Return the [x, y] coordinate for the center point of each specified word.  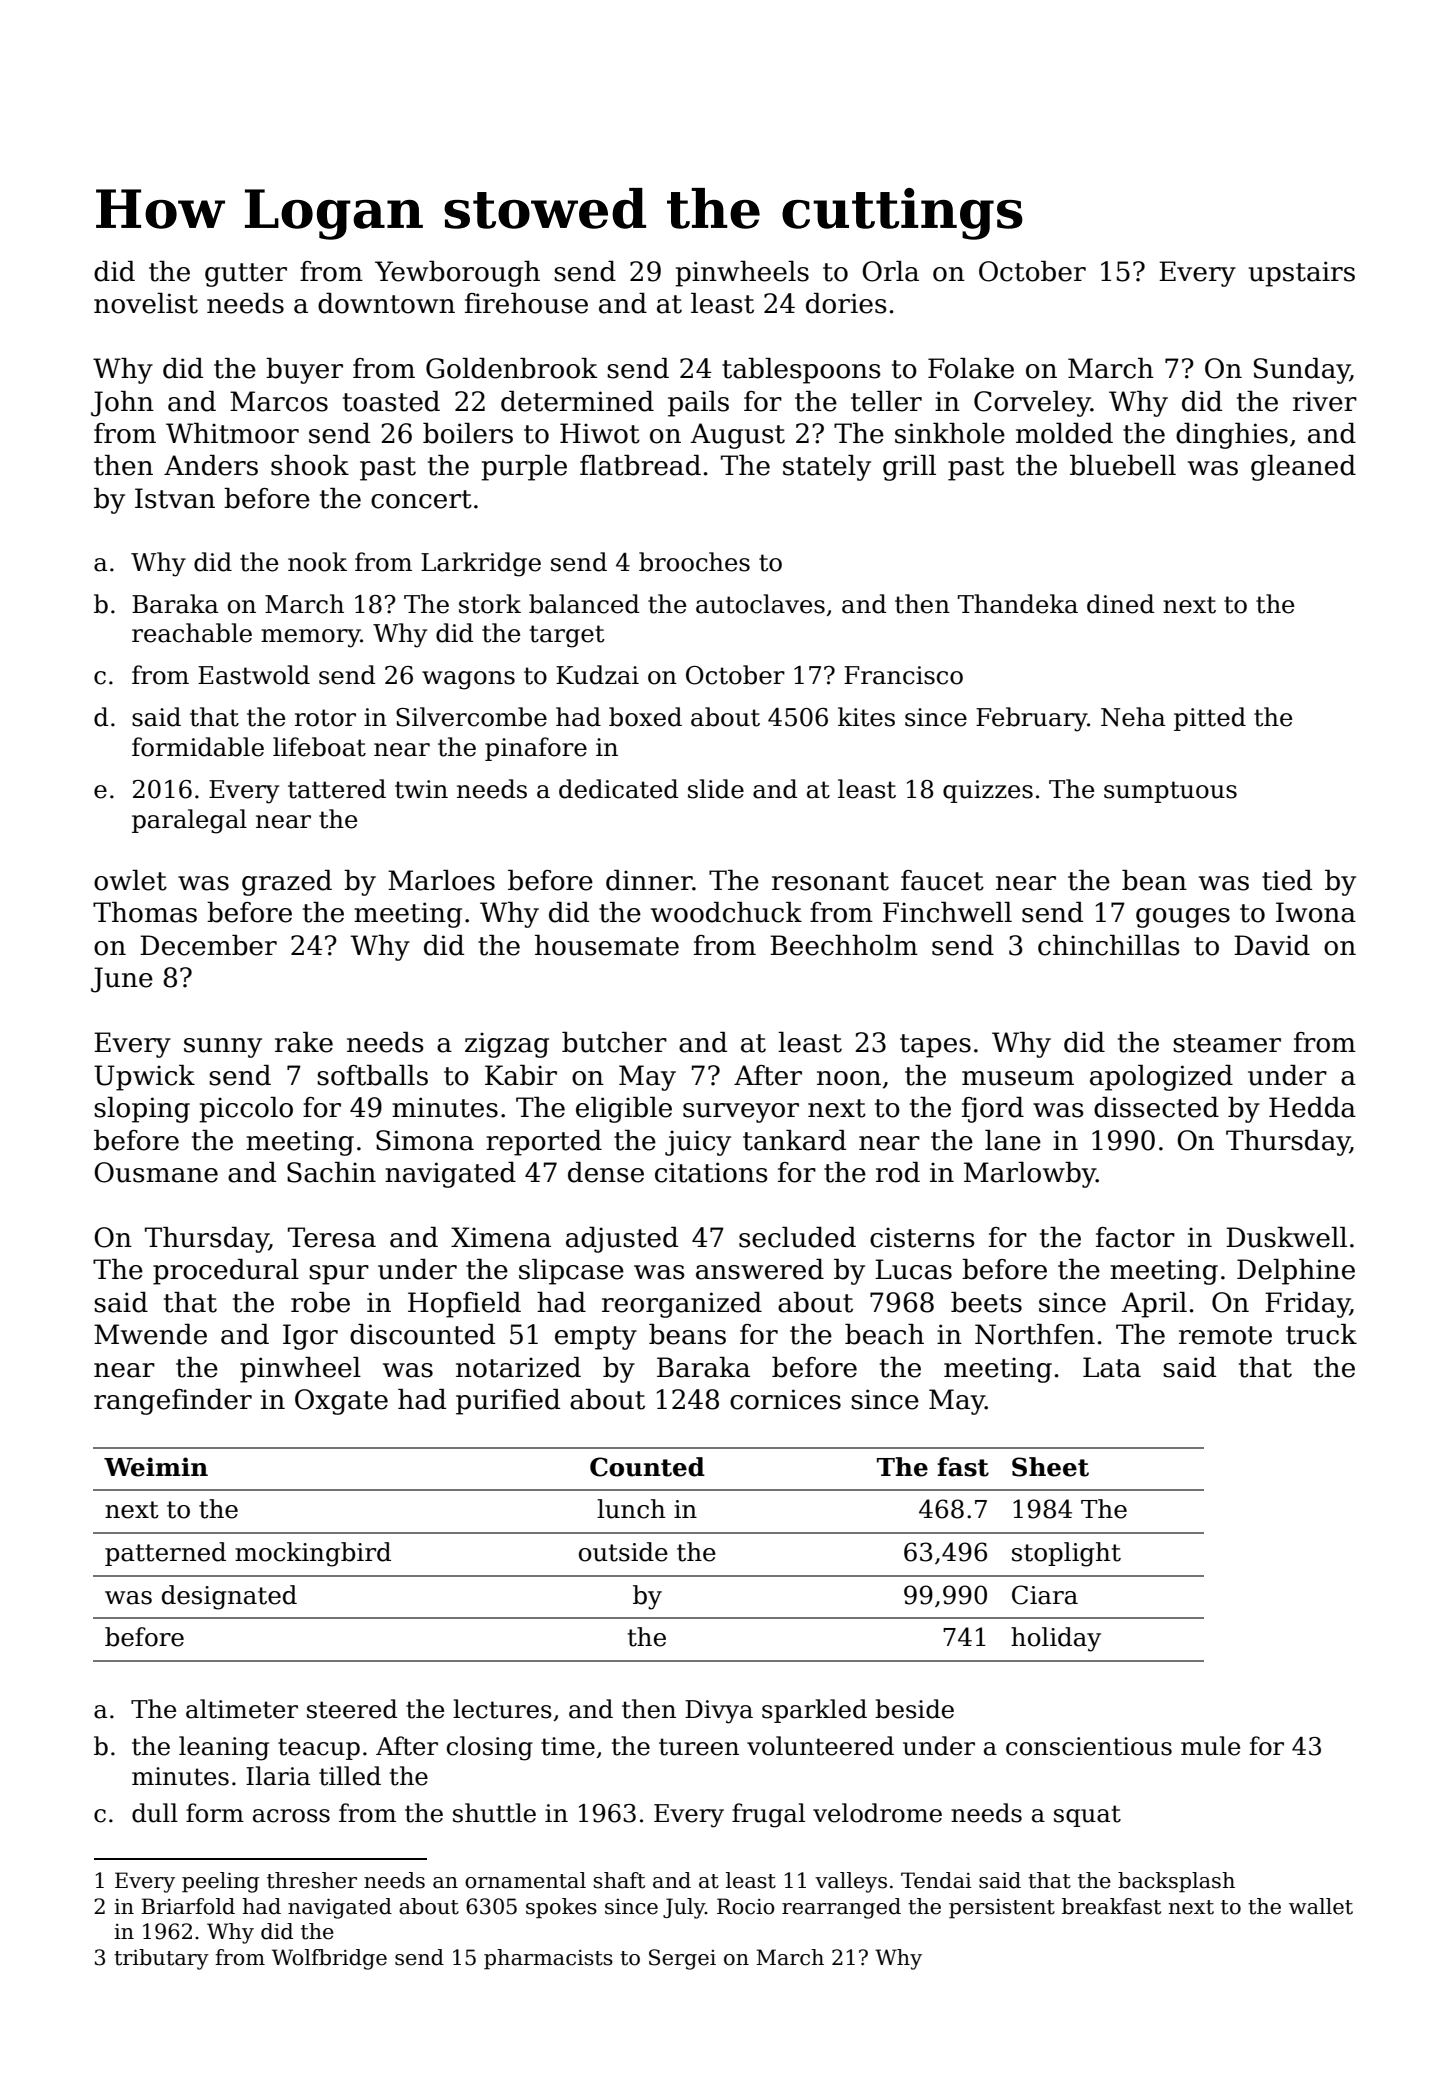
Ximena [501, 1237]
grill [909, 468]
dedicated [619, 789]
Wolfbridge [329, 1959]
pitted [1210, 719]
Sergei [682, 1959]
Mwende [150, 1334]
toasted [391, 401]
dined [1121, 604]
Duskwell [1286, 1237]
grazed [287, 883]
